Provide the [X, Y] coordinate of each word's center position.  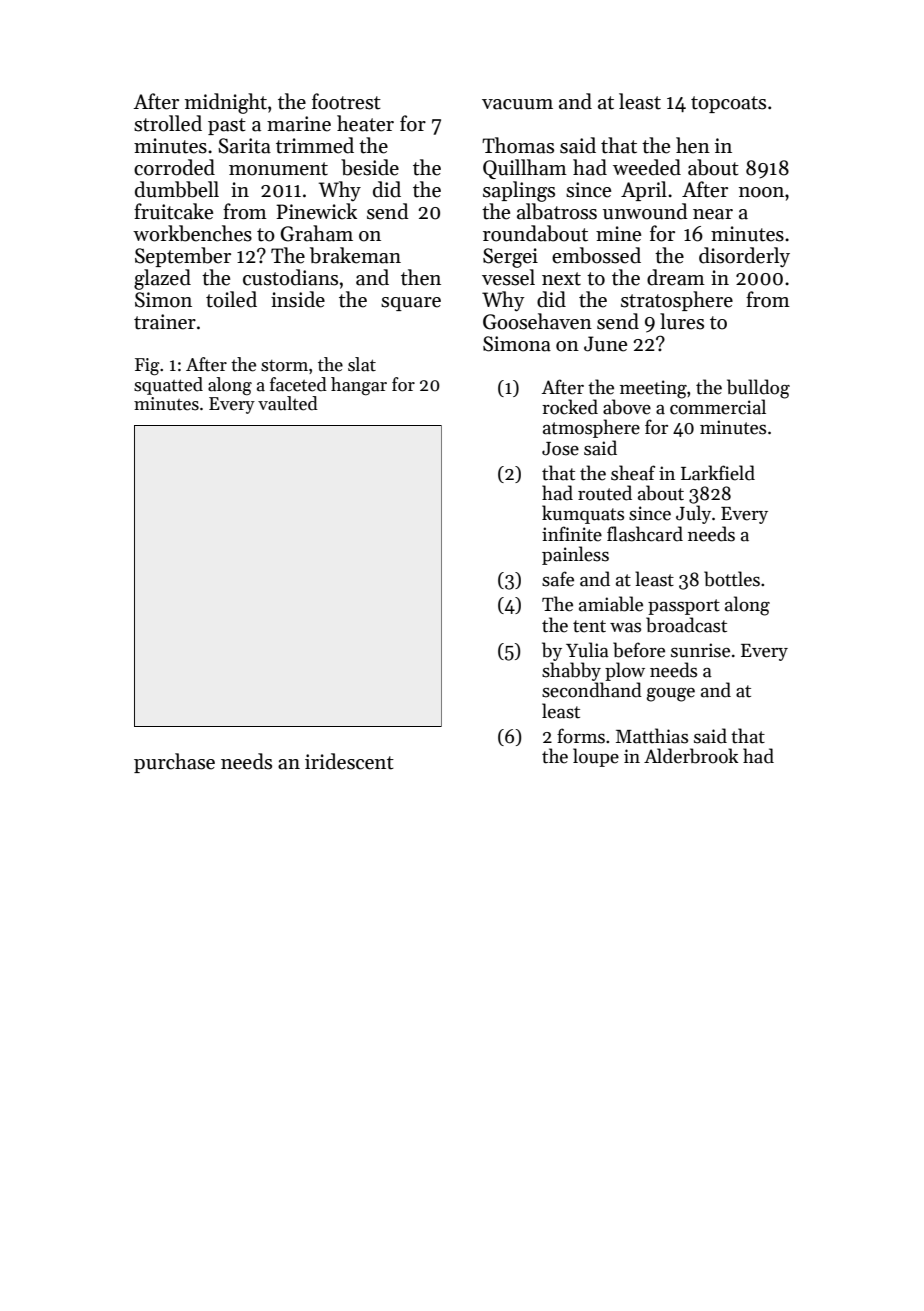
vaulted [288, 403]
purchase [174, 763]
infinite [572, 534]
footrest [346, 101]
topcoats [728, 104]
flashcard [645, 534]
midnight [226, 103]
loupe [596, 757]
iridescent [349, 761]
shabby [571, 671]
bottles [732, 579]
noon [761, 192]
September [183, 257]
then [421, 277]
